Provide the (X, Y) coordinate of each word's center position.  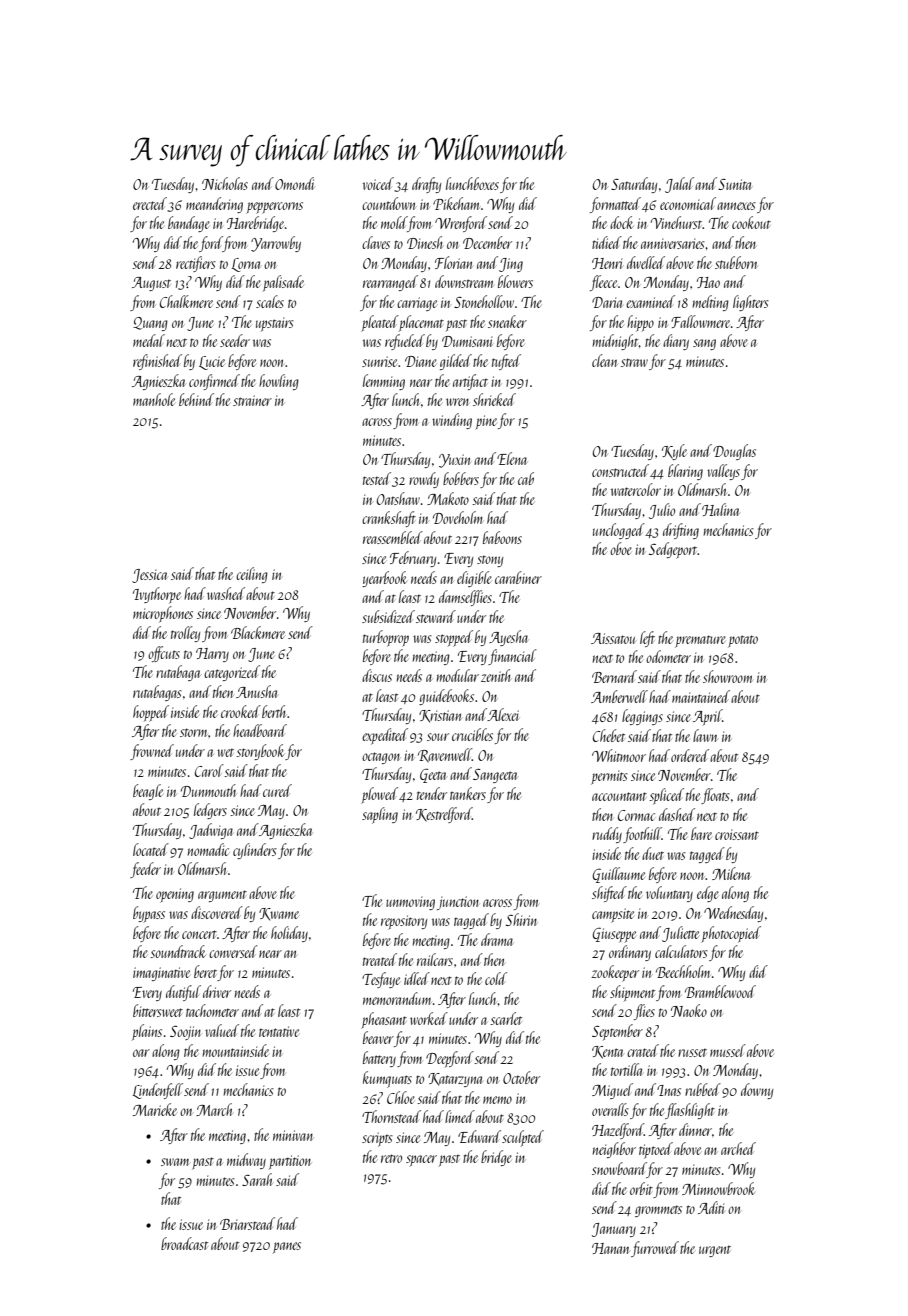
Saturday (634, 185)
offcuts (164, 654)
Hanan (611, 1248)
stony (490, 561)
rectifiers (196, 264)
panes (287, 1247)
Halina (721, 509)
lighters (751, 303)
